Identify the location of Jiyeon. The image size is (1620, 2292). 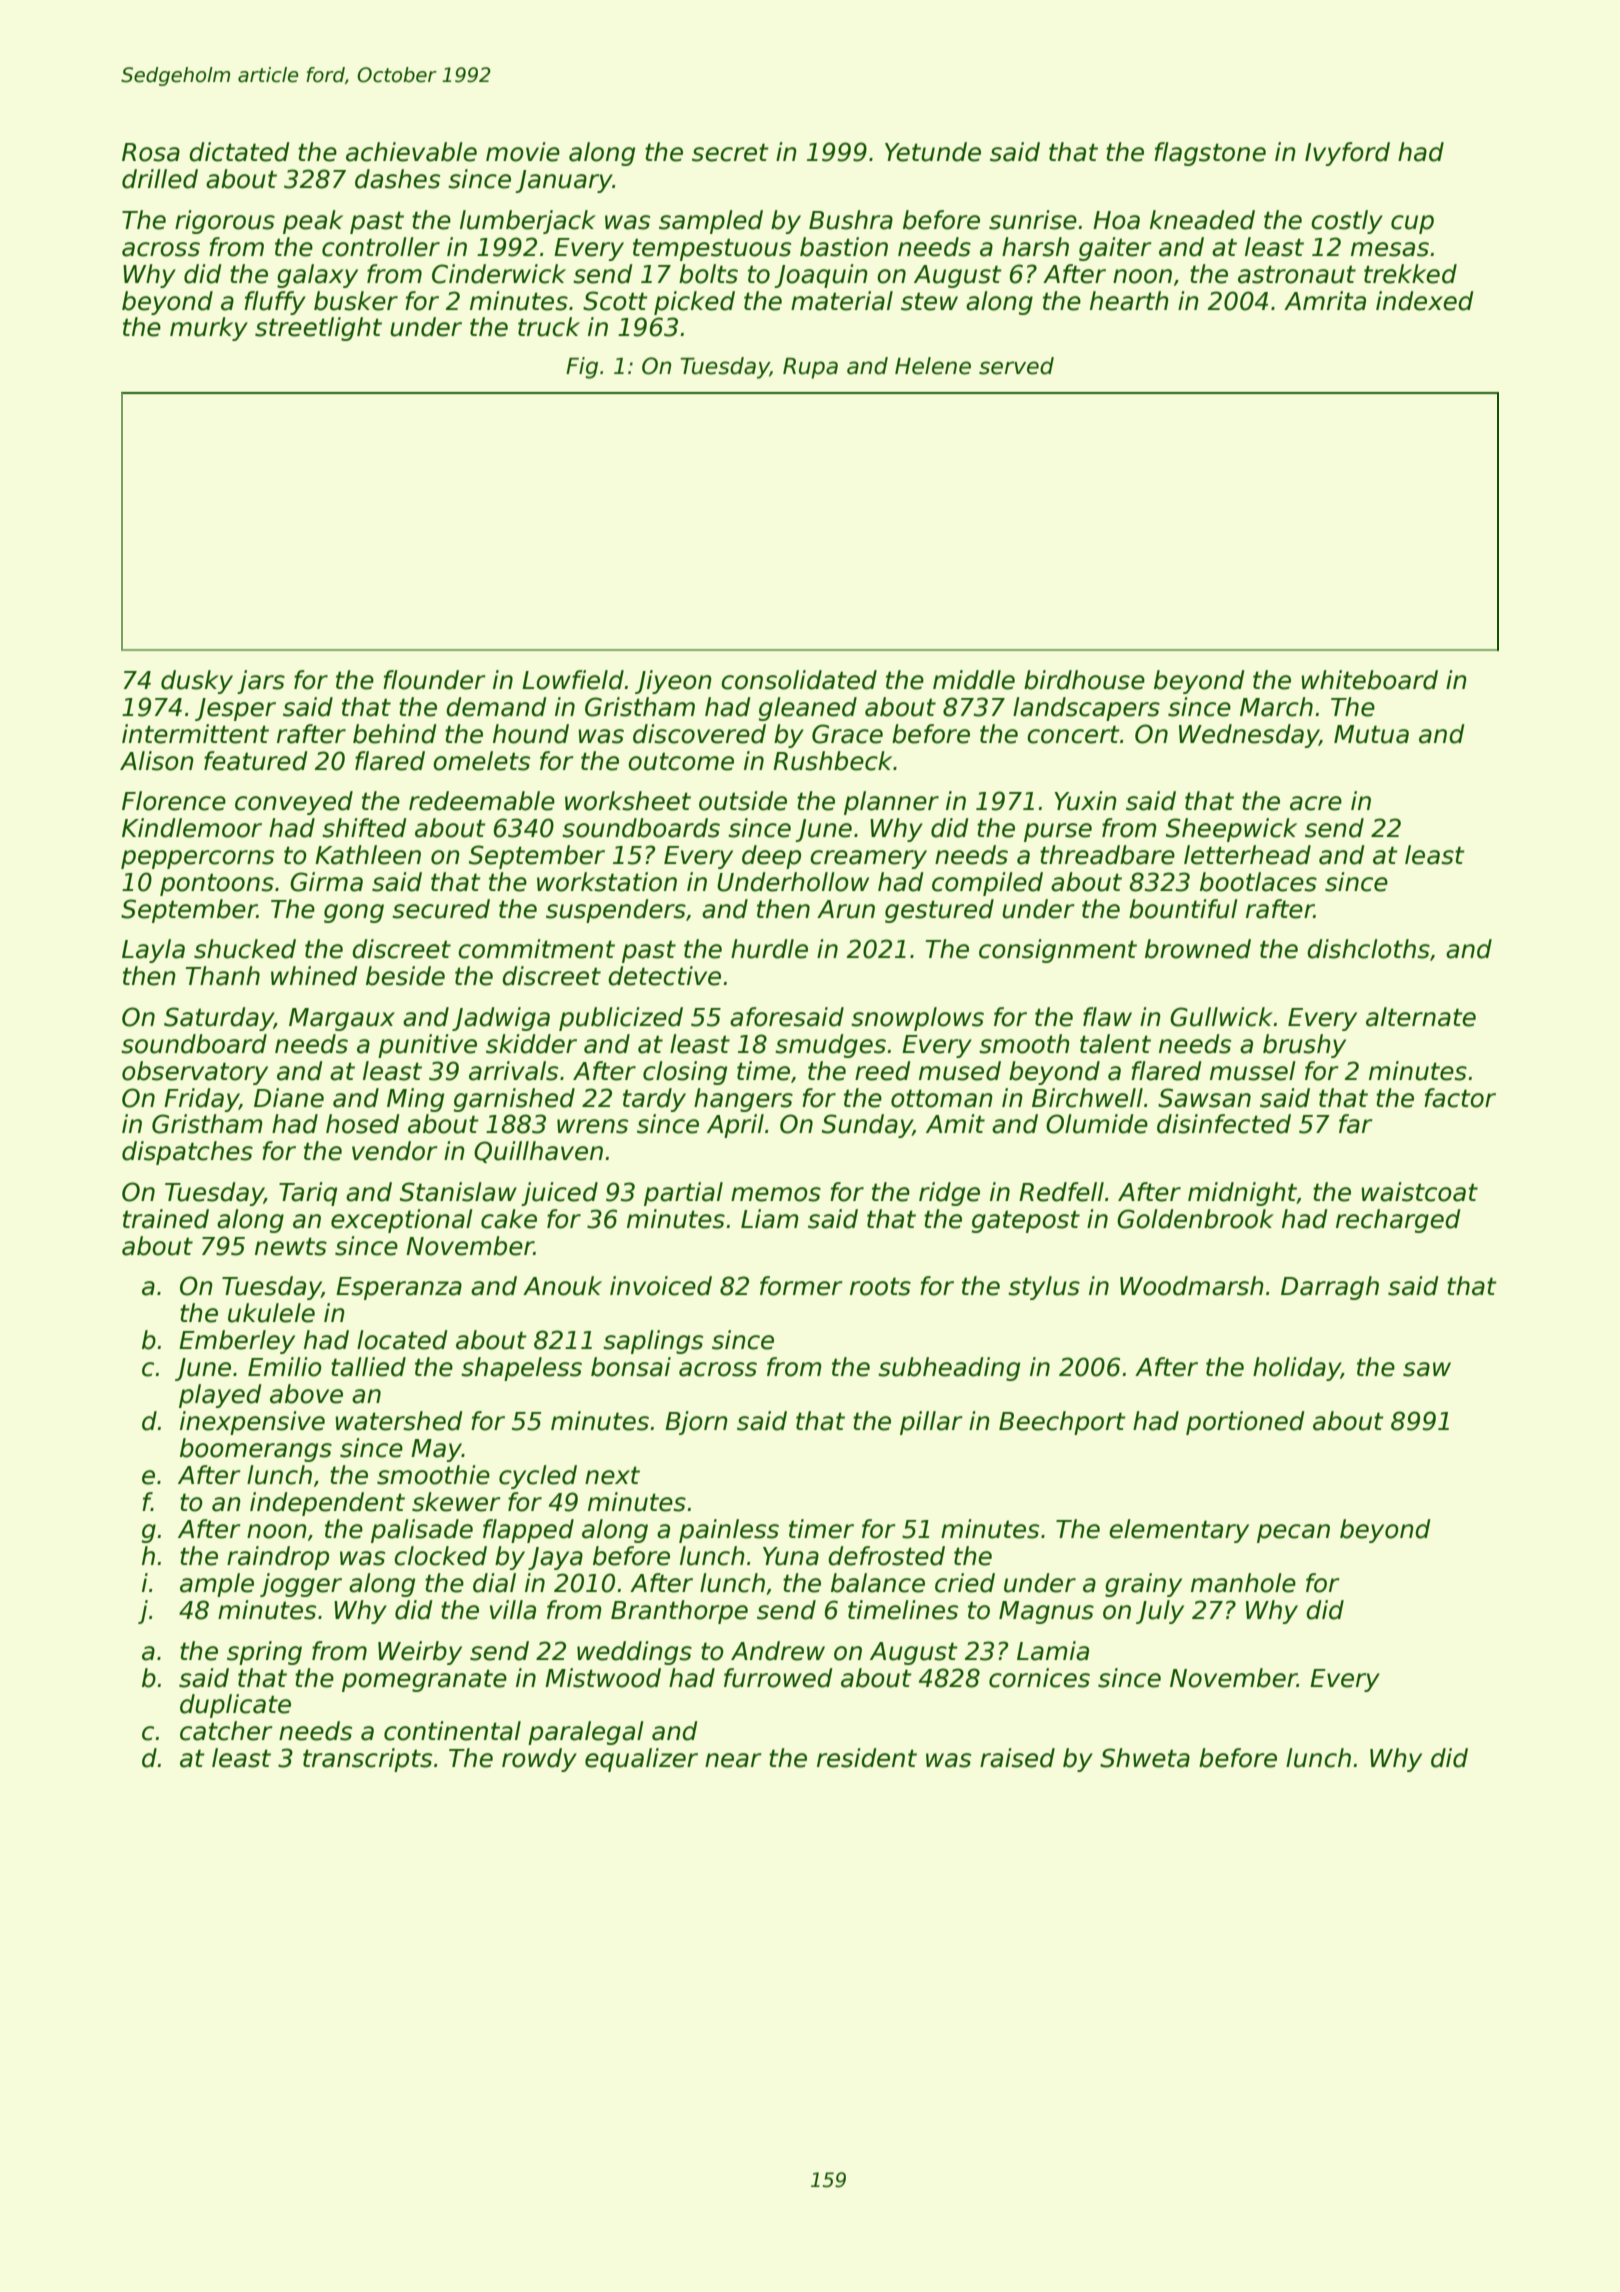
(673, 682).
